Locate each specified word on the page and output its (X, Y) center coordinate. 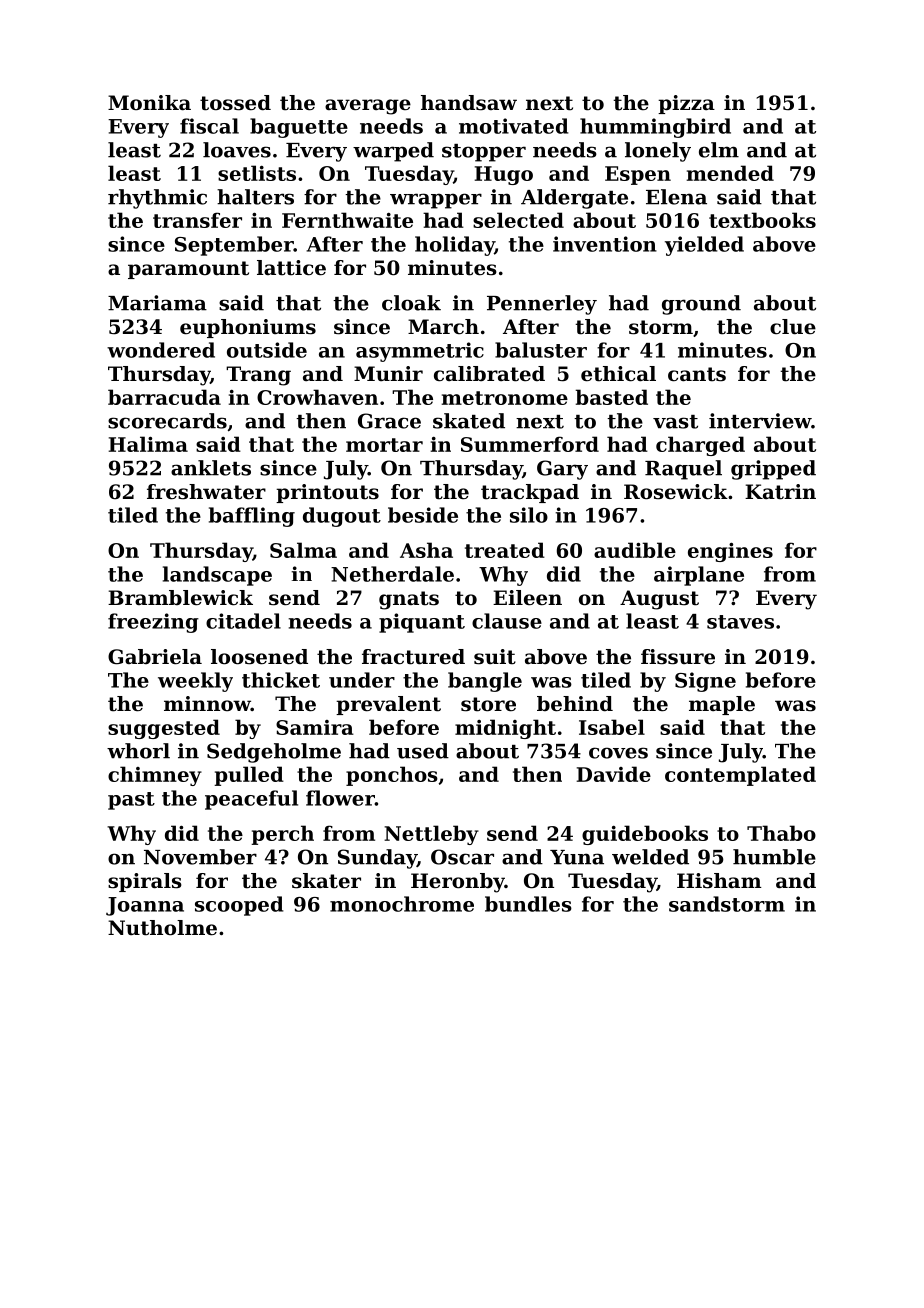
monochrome (402, 904)
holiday (455, 246)
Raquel (683, 470)
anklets (211, 468)
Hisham (719, 881)
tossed (235, 103)
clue (793, 327)
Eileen (527, 598)
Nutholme (162, 928)
